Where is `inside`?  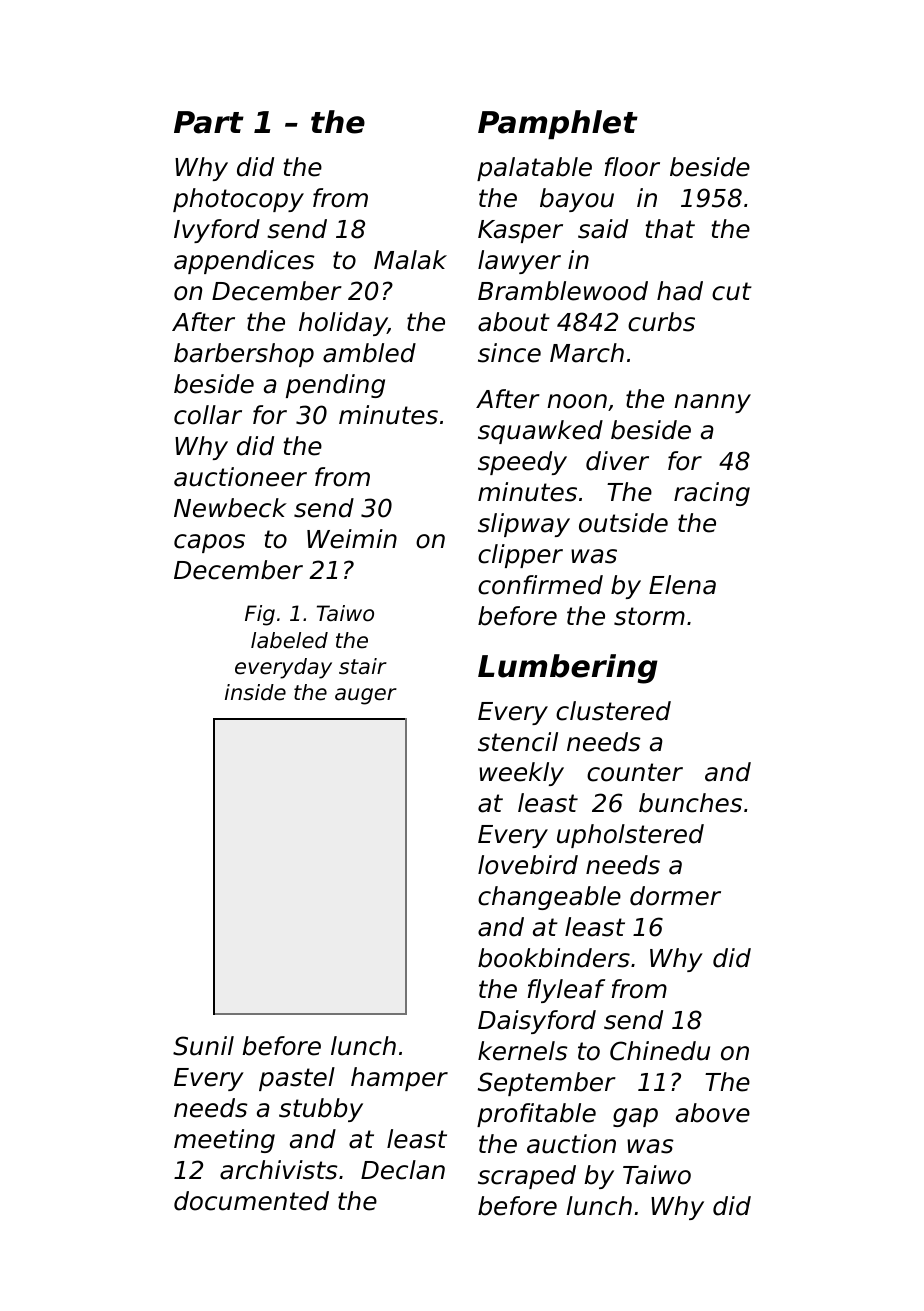 inside is located at coordinates (255, 692).
